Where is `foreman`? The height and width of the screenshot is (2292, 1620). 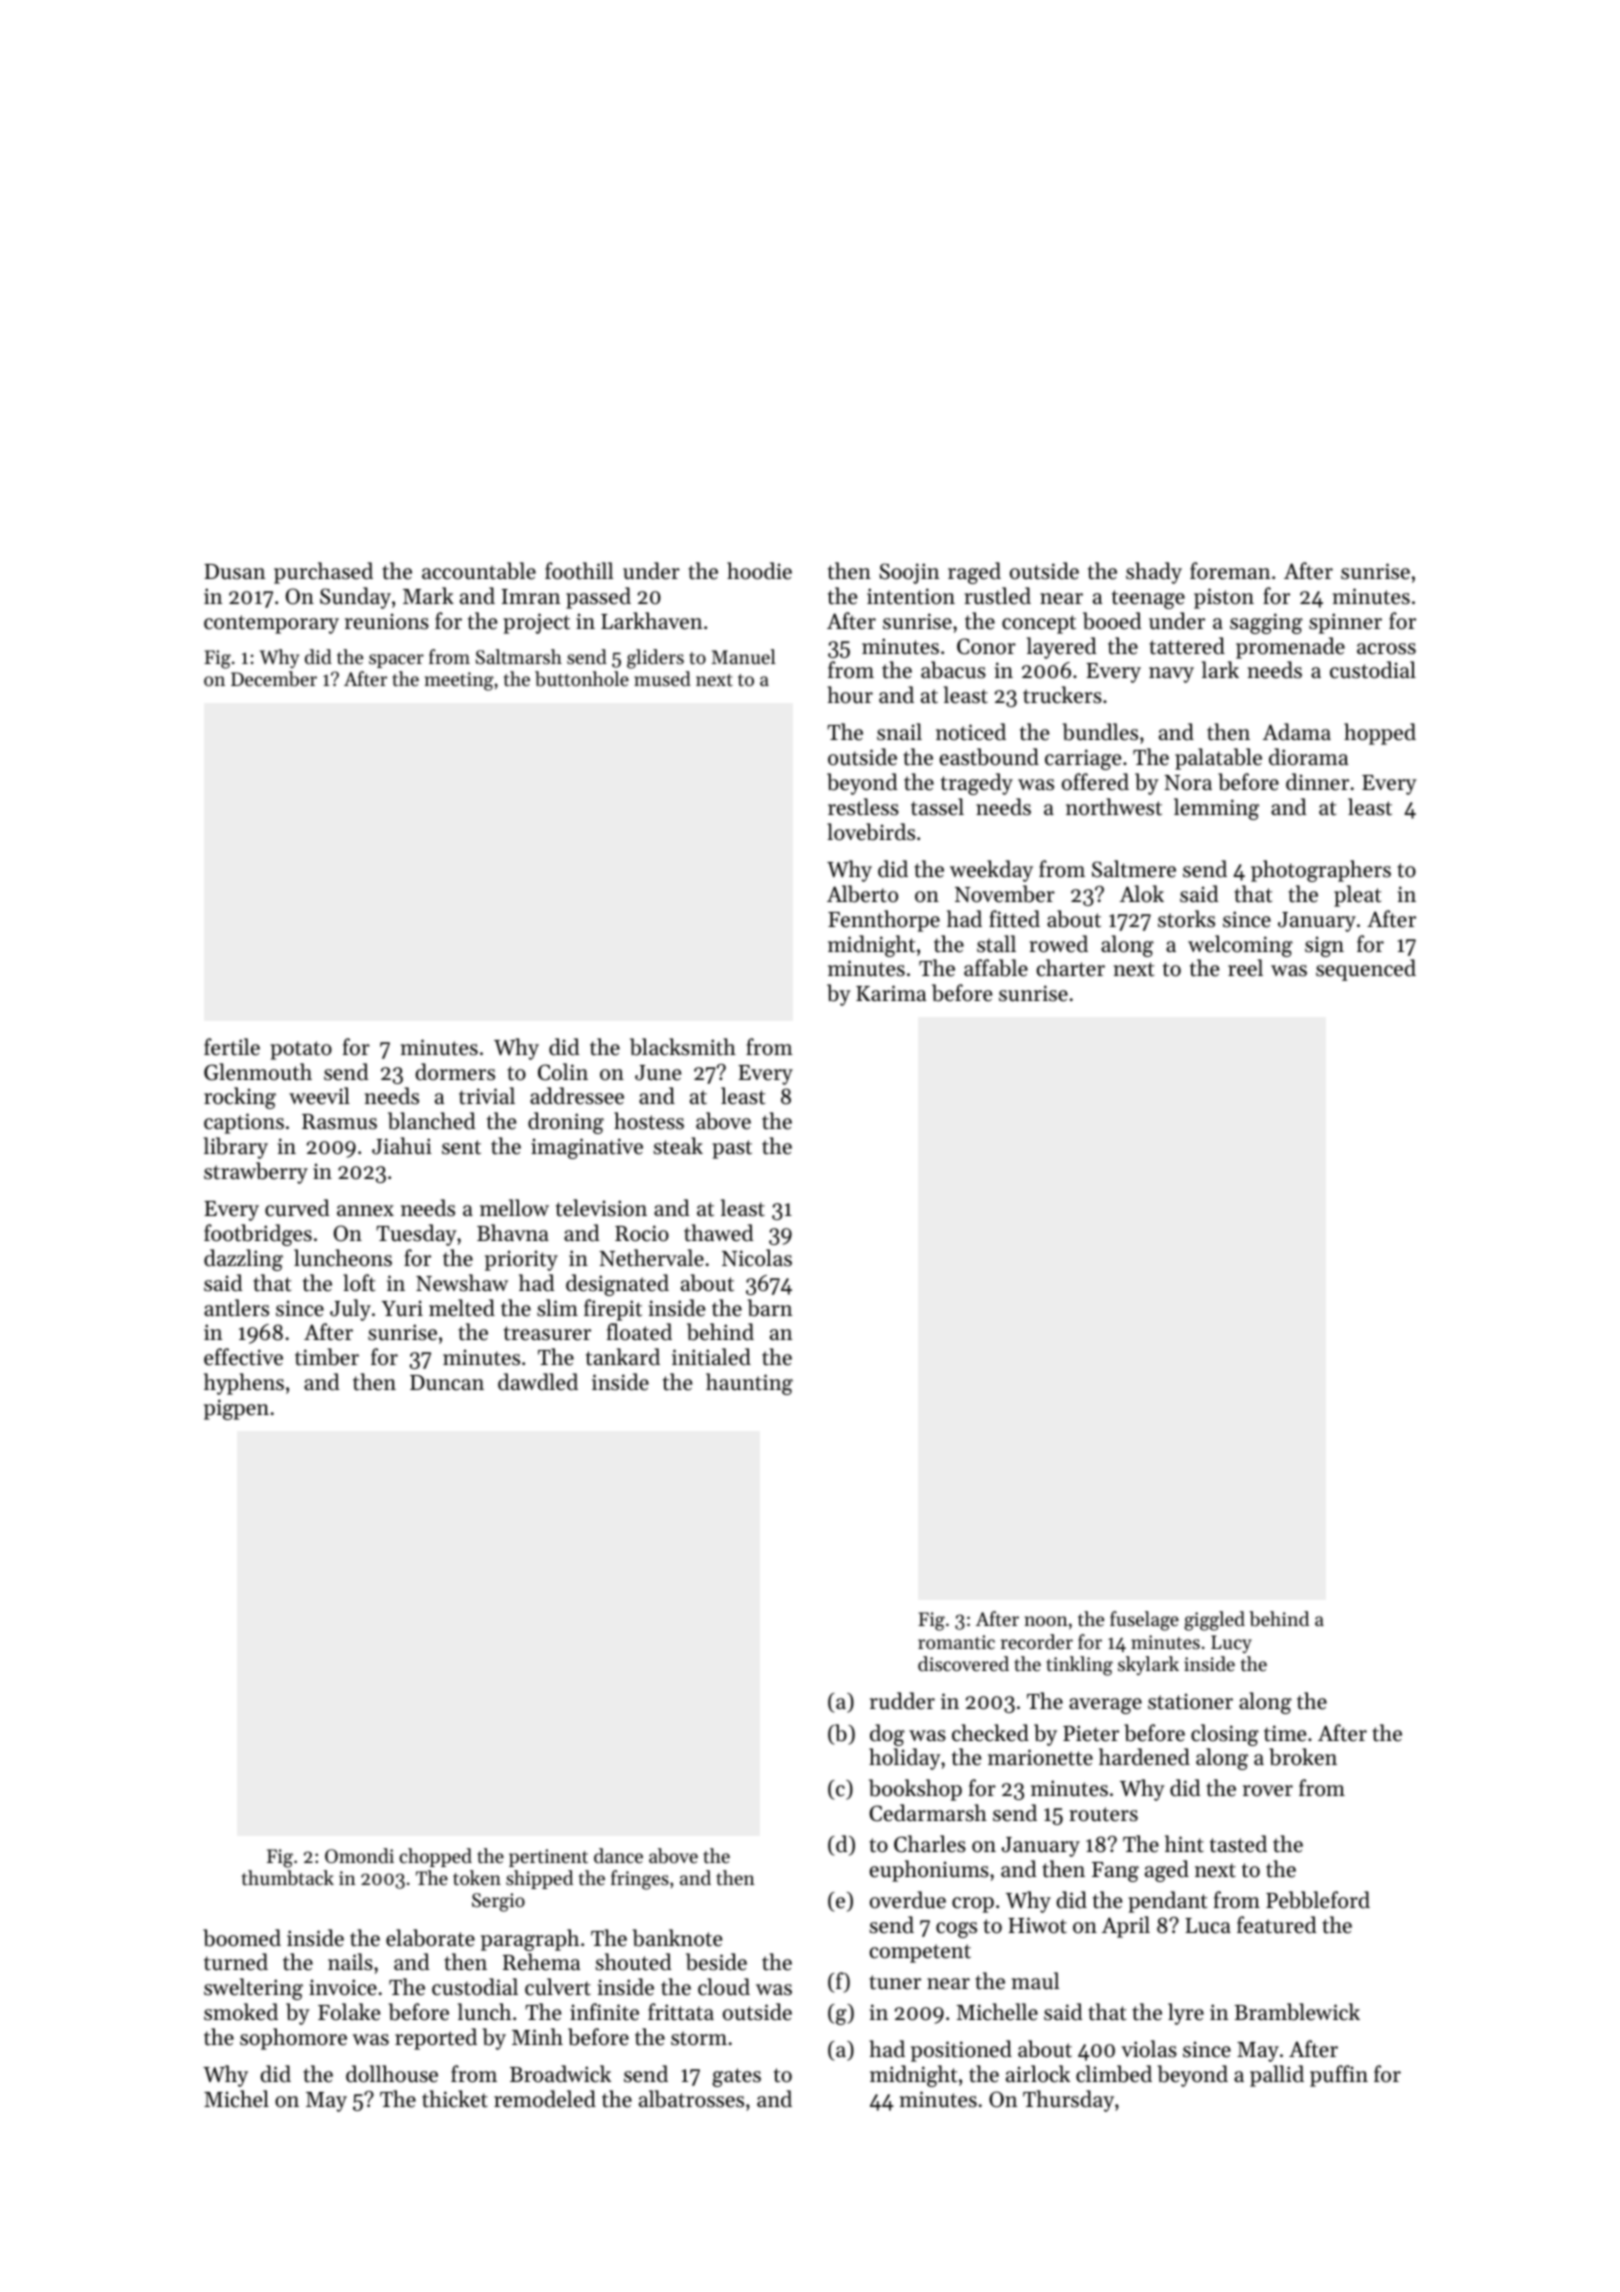
foreman is located at coordinates (1230, 571).
